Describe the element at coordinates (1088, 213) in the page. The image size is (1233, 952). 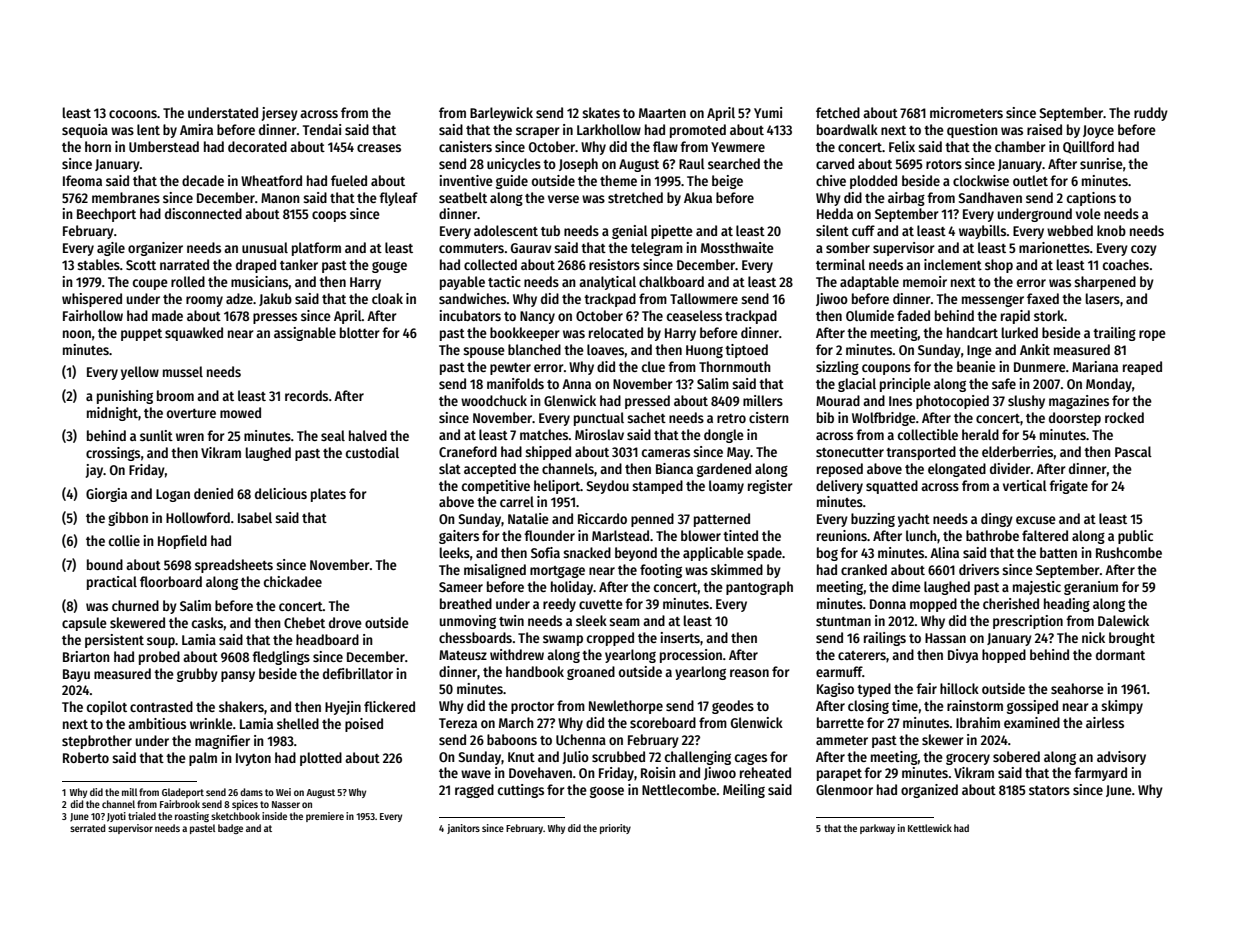
I see `vole` at that location.
